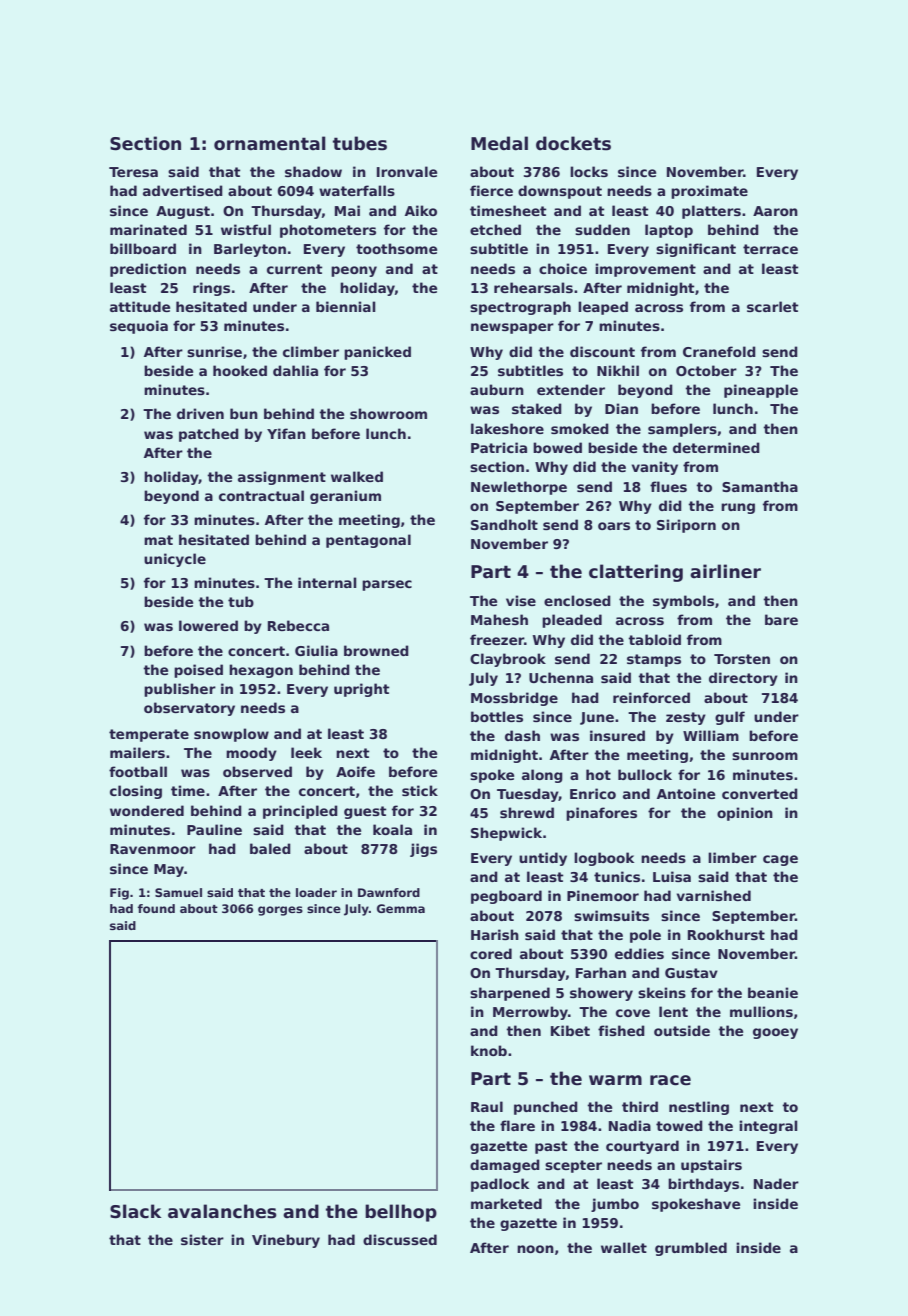 The image size is (908, 1316). I want to click on avalanches, so click(222, 1211).
